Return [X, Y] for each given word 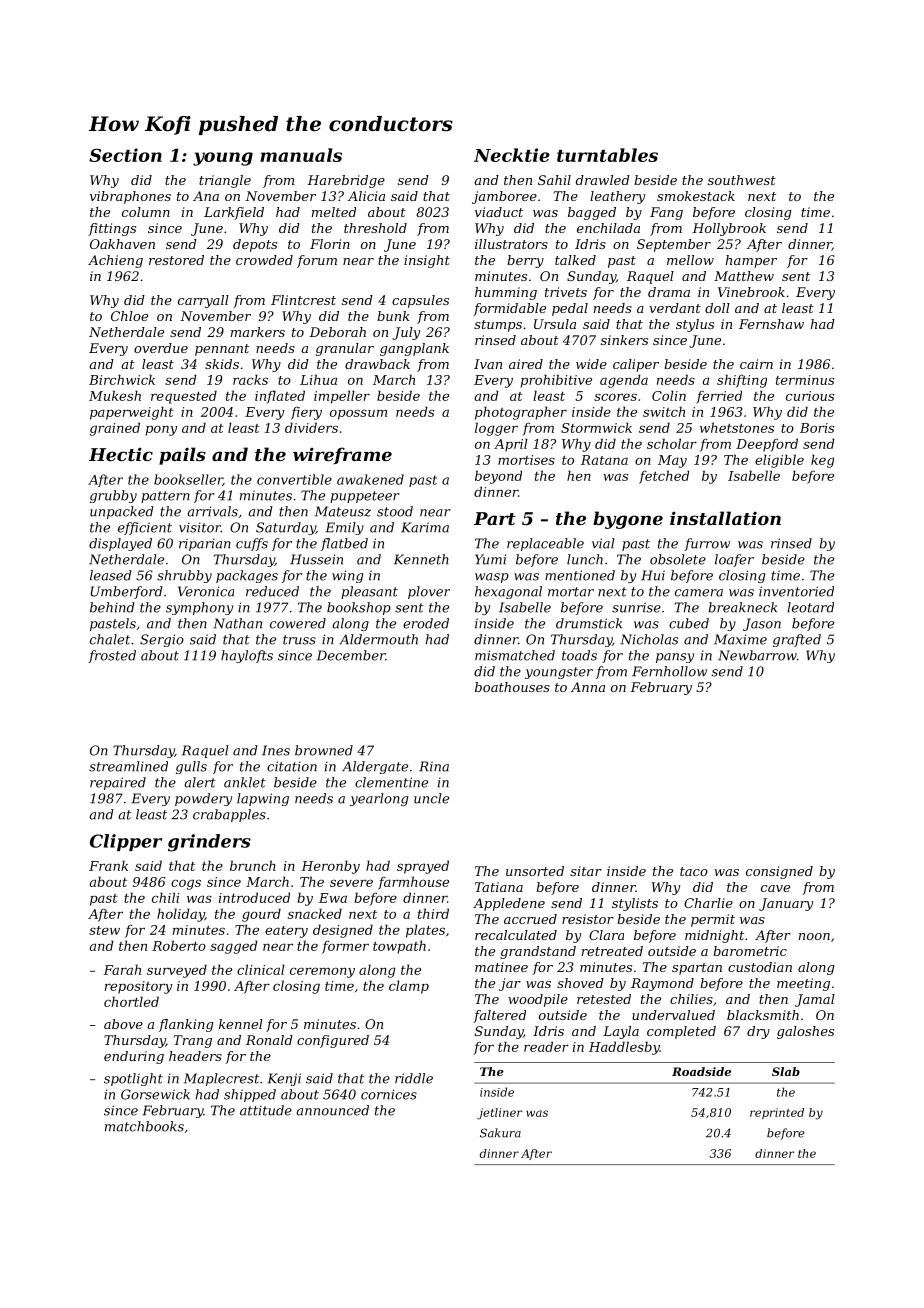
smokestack [696, 196]
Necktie [512, 155]
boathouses [512, 687]
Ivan [488, 364]
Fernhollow [669, 671]
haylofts [247, 656]
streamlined [128, 766]
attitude [266, 1110]
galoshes [805, 1032]
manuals [301, 155]
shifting [742, 381]
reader [546, 1046]
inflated [280, 397]
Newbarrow [757, 655]
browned [324, 750]
